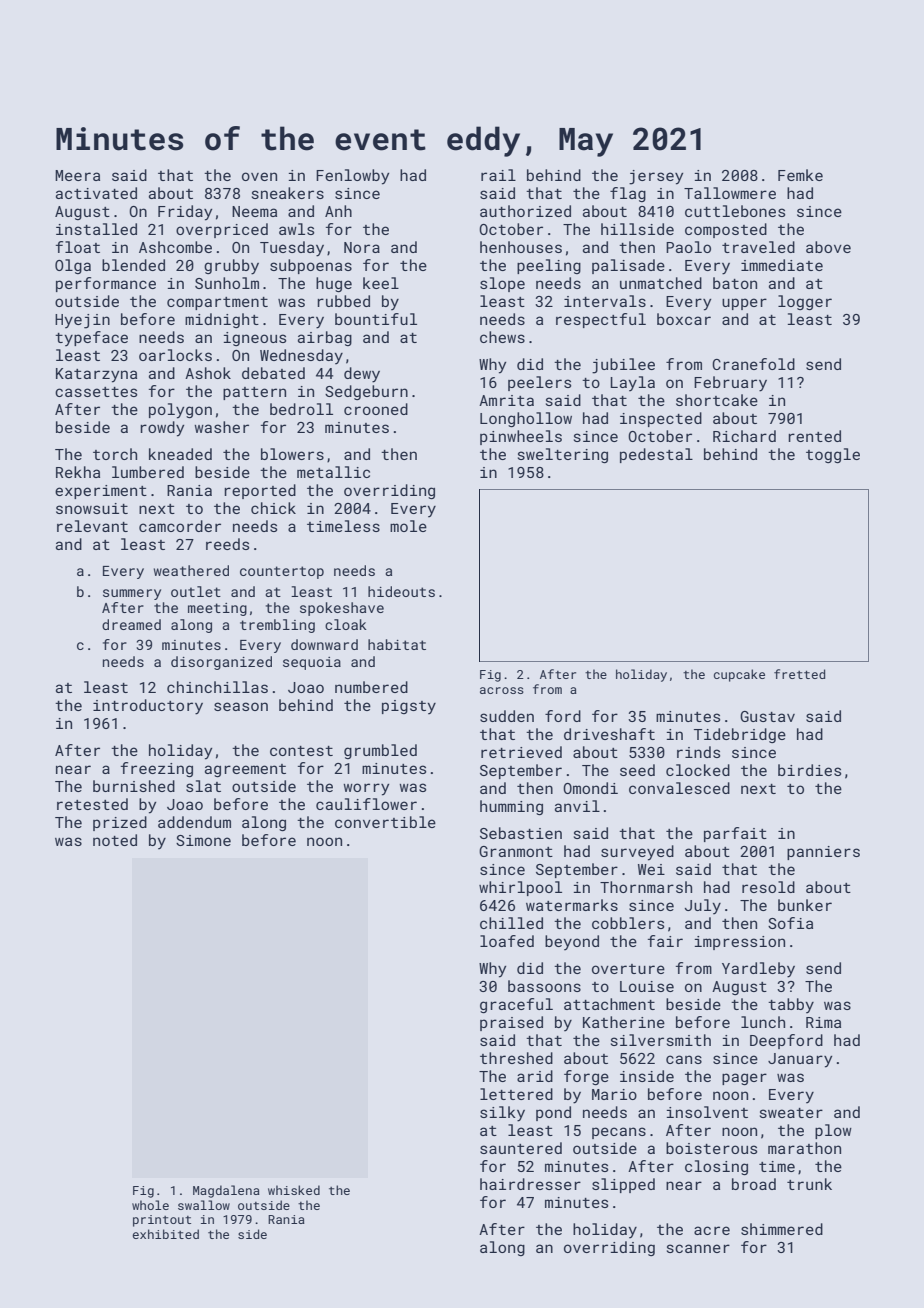 The height and width of the page is (1308, 924). I want to click on Sunholm, so click(227, 283).
